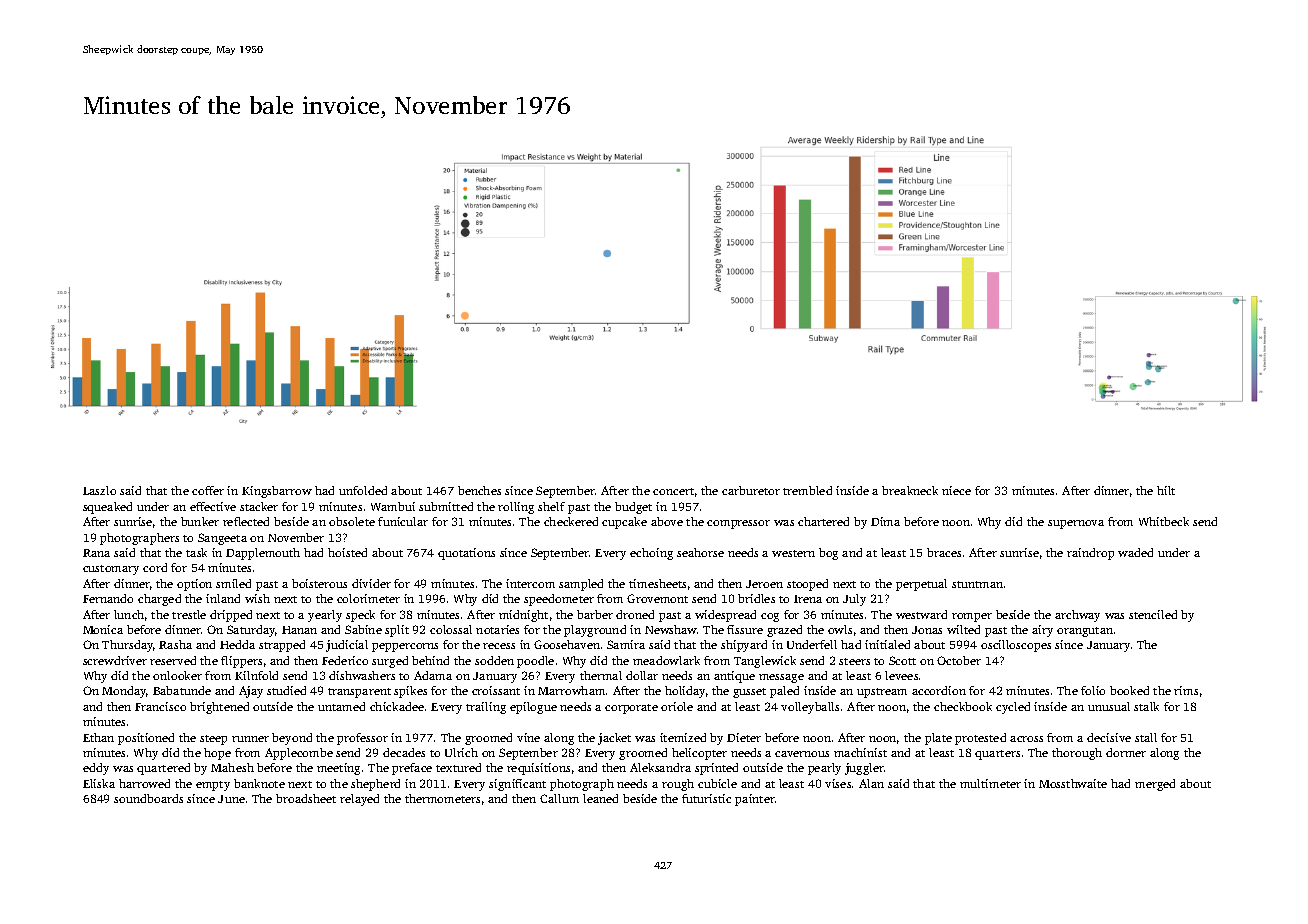  Describe the element at coordinates (1135, 552) in the image. I see `waded` at that location.
